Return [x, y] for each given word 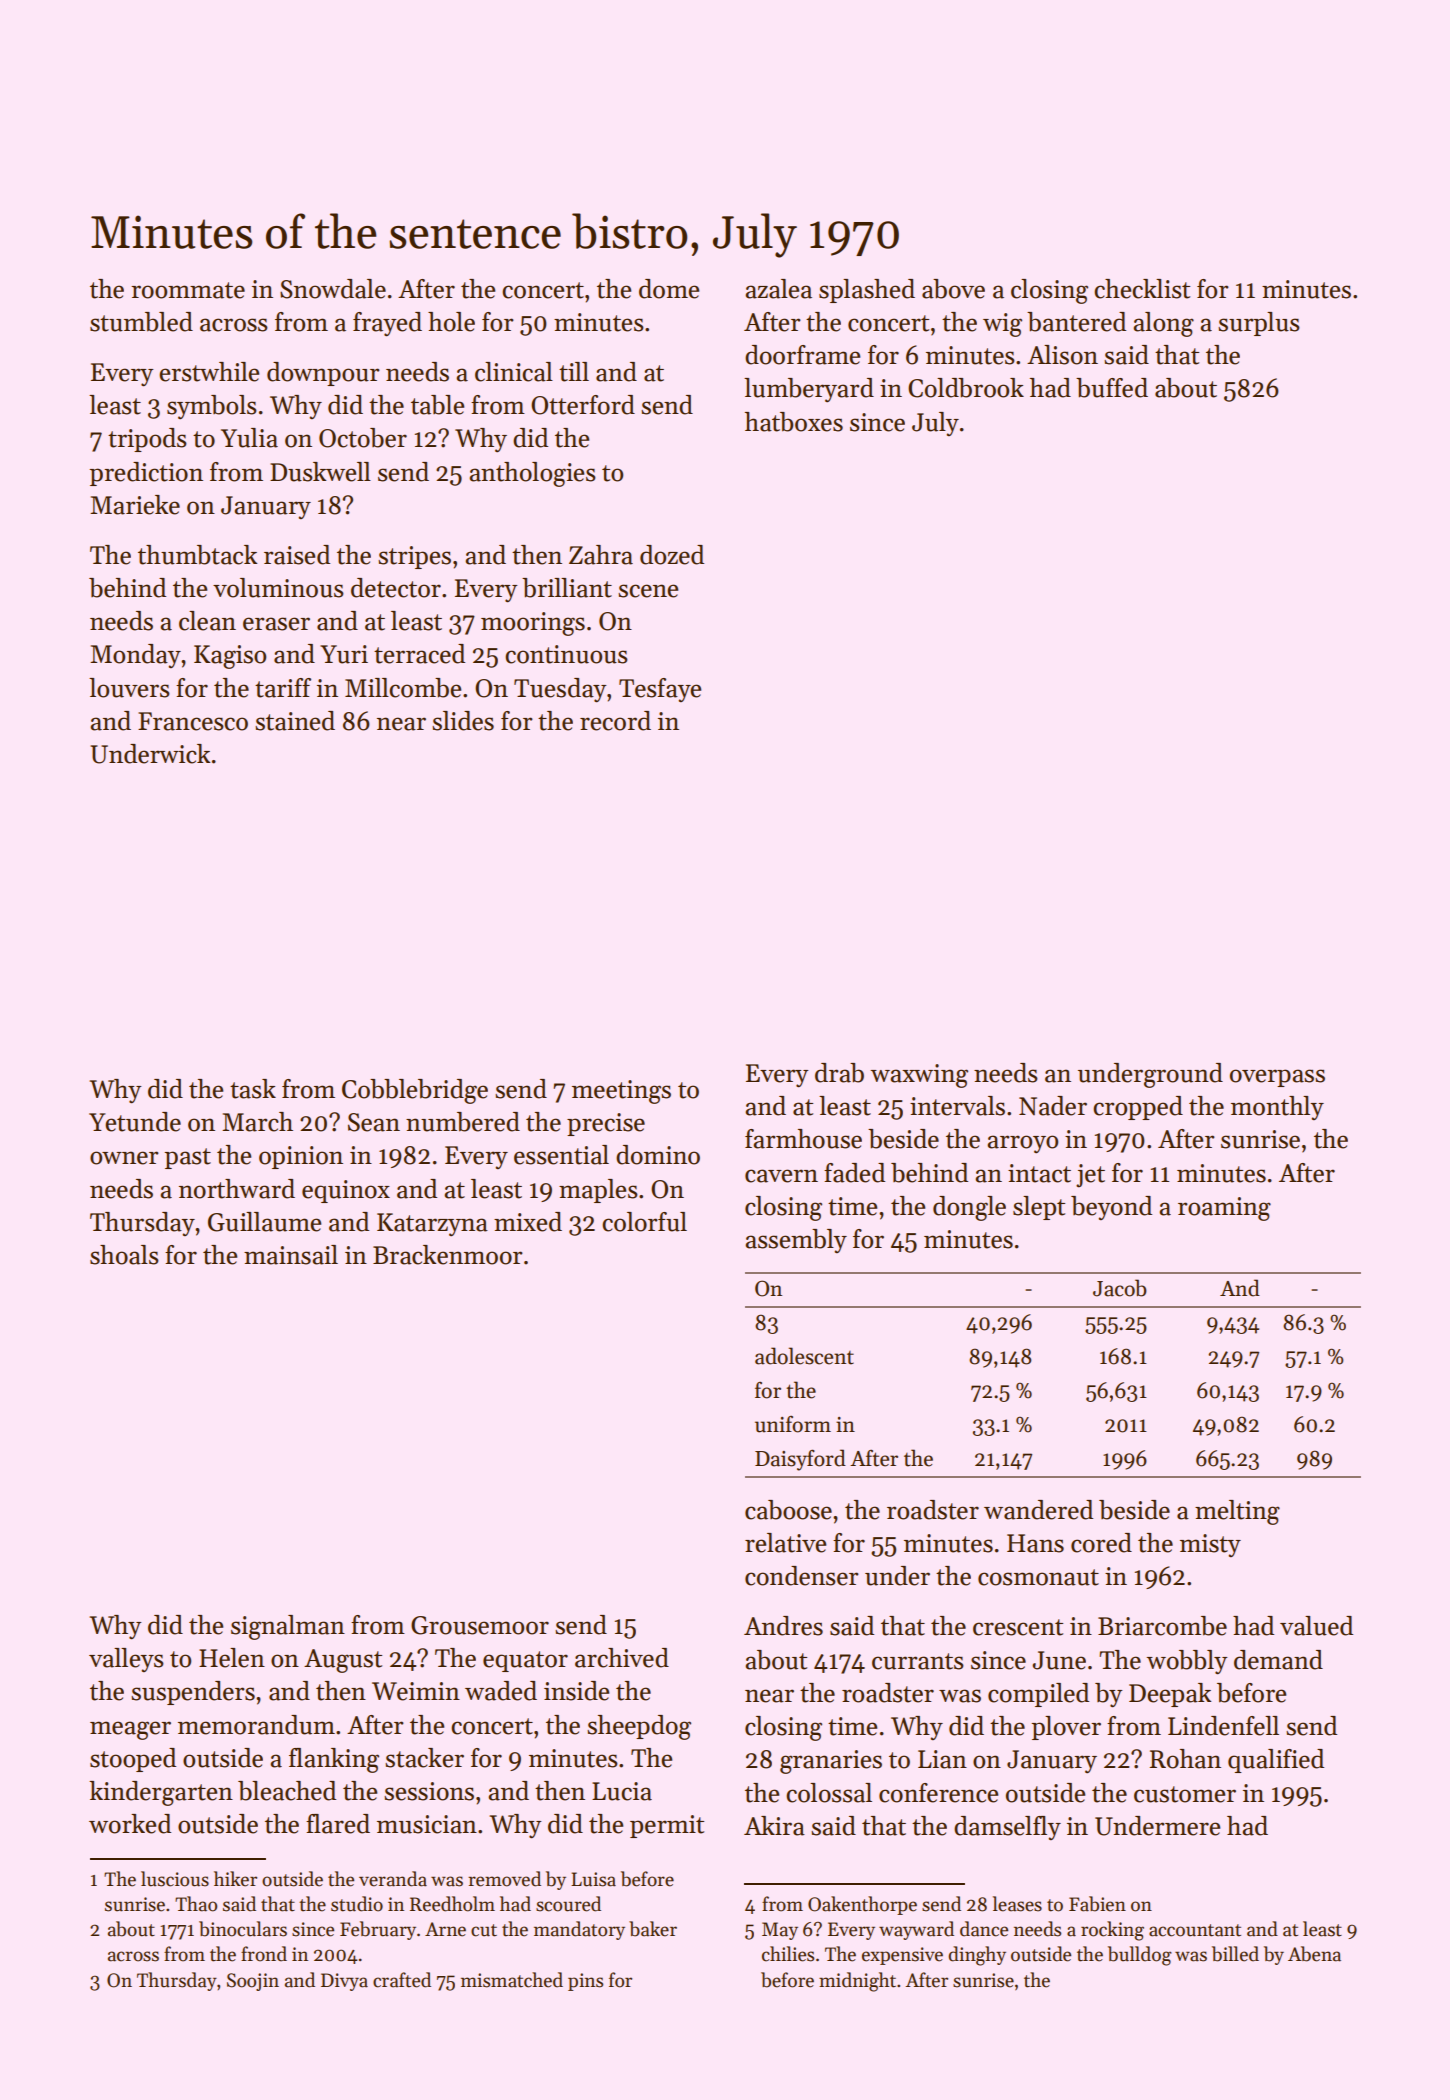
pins [585, 1982]
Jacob [1120, 1288]
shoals [124, 1255]
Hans [1035, 1543]
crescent [1018, 1627]
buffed [1112, 388]
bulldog [1140, 1956]
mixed [528, 1222]
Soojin [253, 1982]
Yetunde [135, 1122]
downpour [323, 374]
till [574, 372]
